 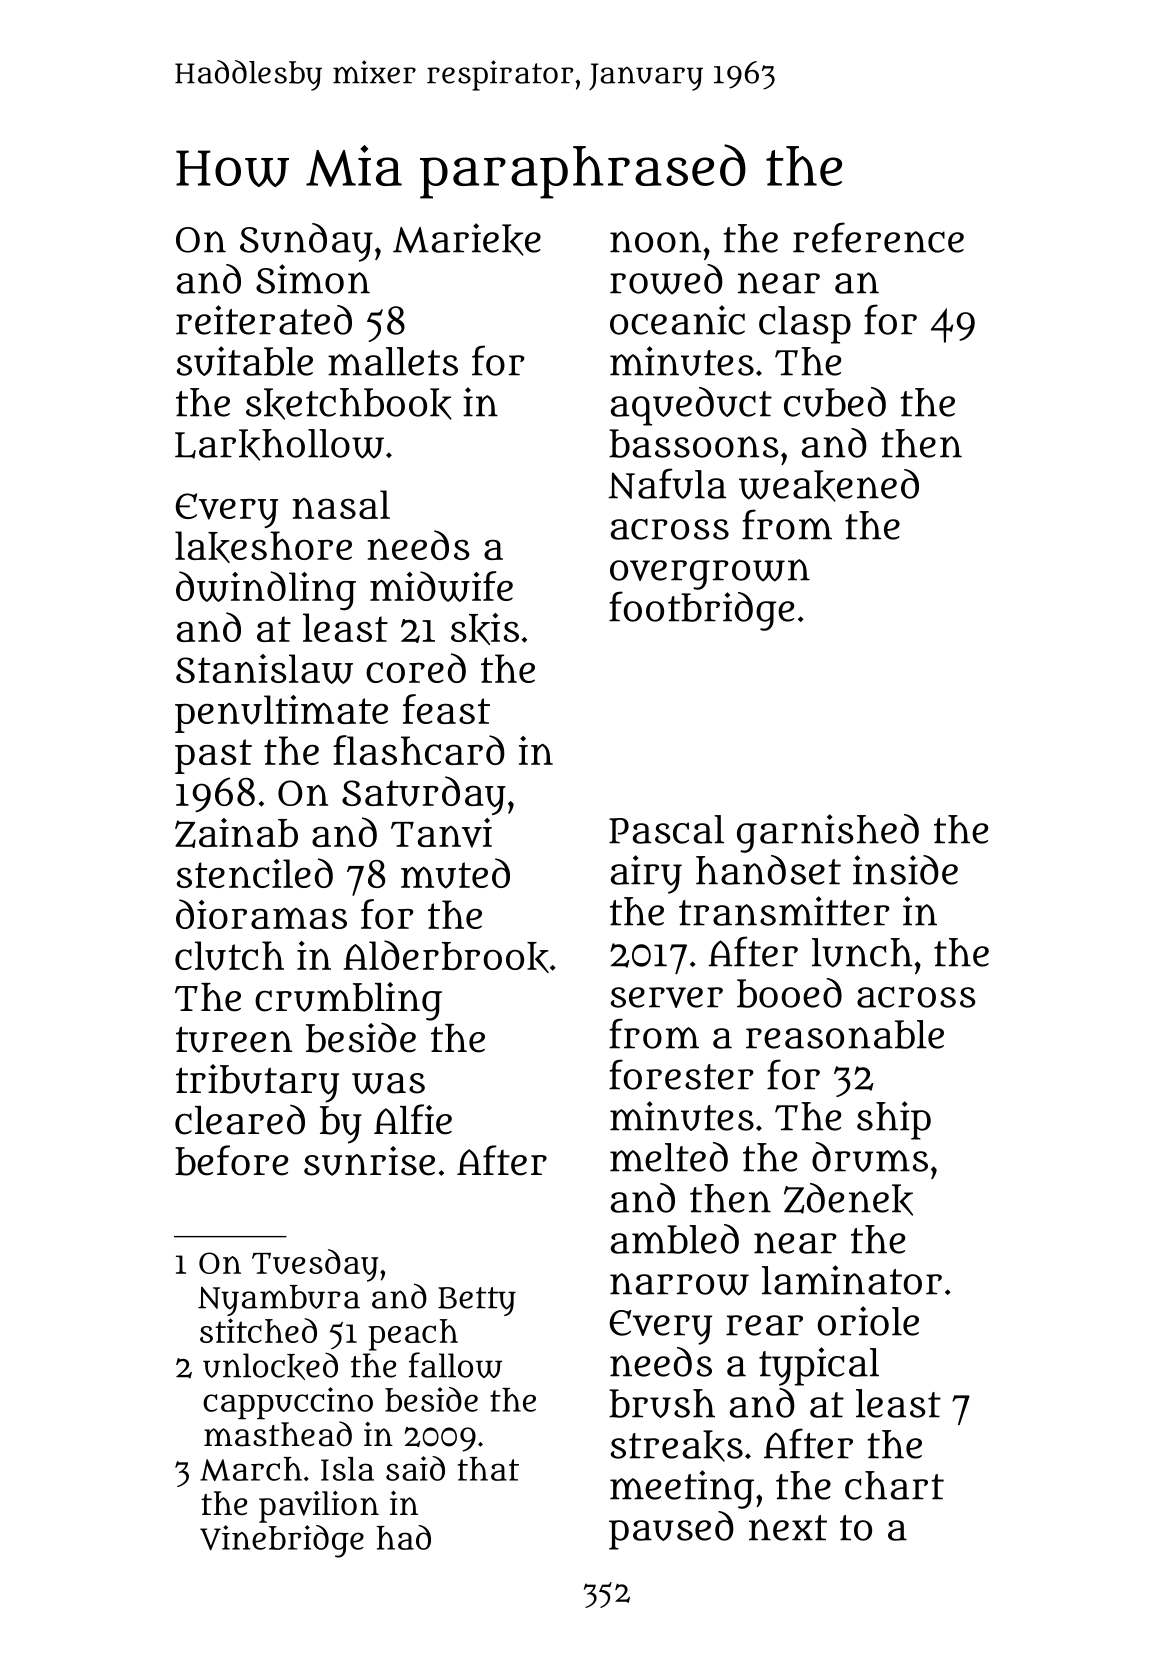 I want to click on Nafula, so click(x=667, y=483).
